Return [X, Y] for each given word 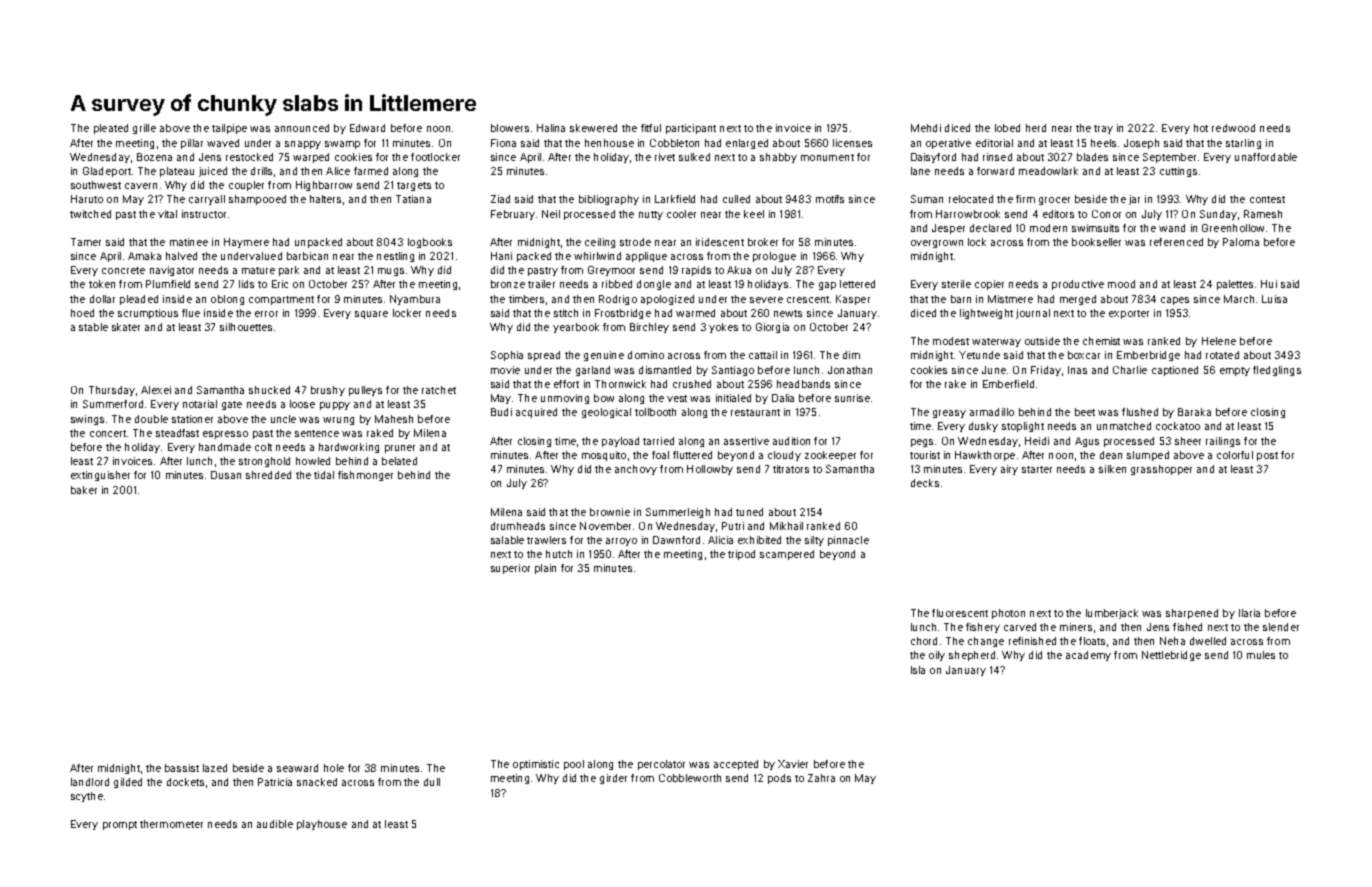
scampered [787, 555]
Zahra [821, 778]
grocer [1054, 201]
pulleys [365, 391]
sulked [694, 157]
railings [1223, 442]
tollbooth [655, 412]
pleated [111, 129]
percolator [661, 765]
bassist [182, 768]
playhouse [322, 825]
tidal [324, 475]
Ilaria [1249, 613]
